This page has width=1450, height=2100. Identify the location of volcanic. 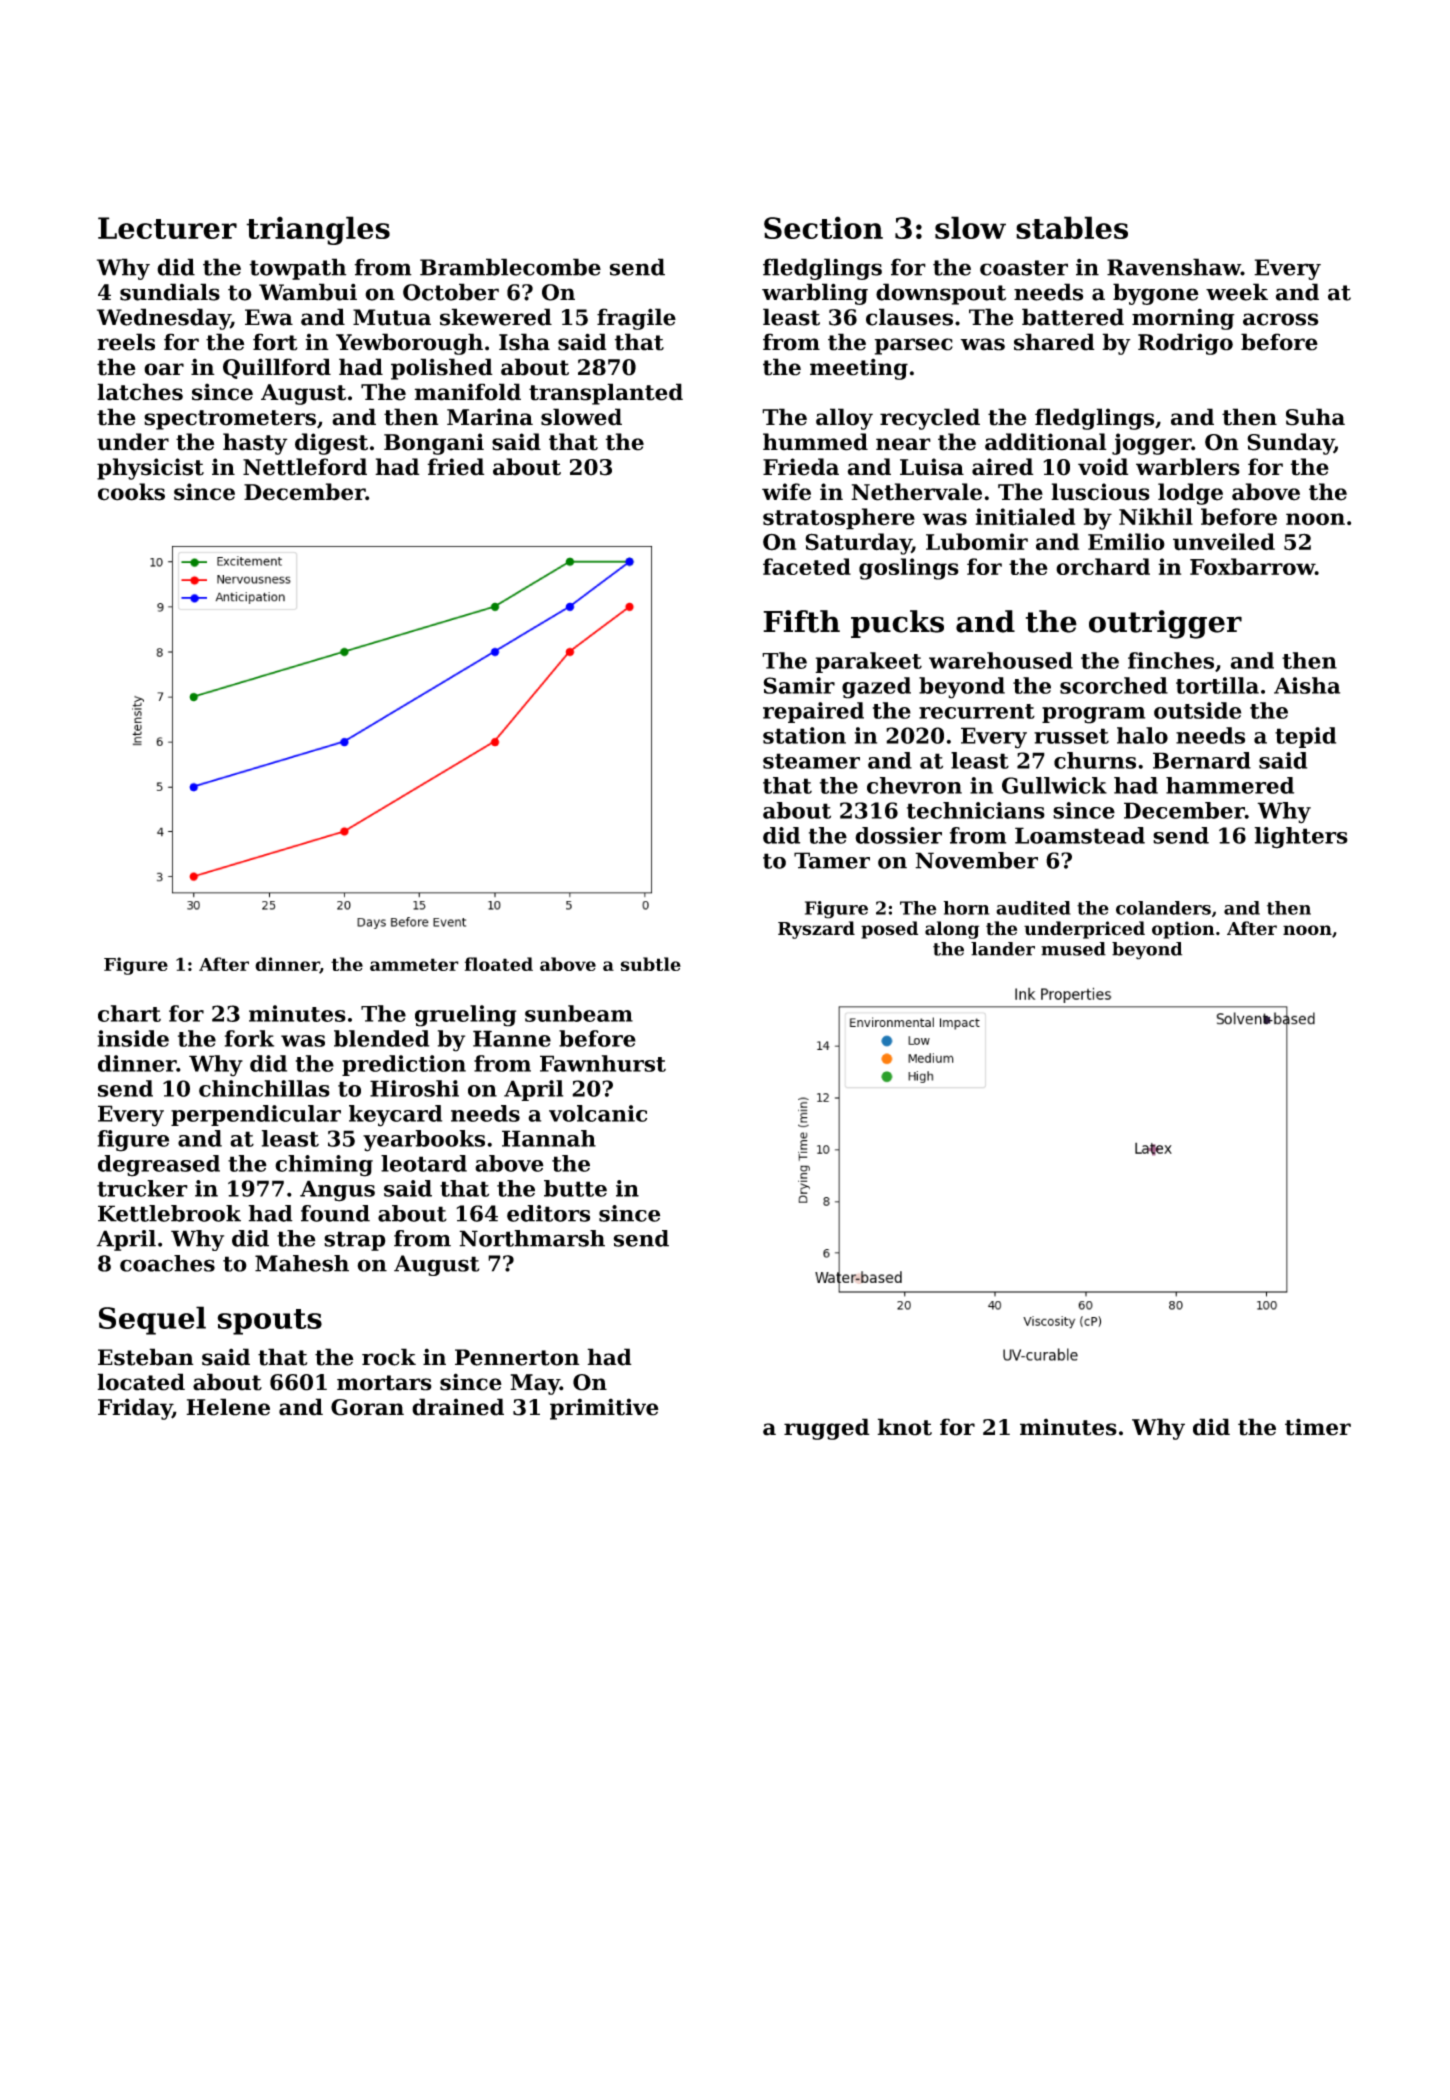
(598, 1113).
